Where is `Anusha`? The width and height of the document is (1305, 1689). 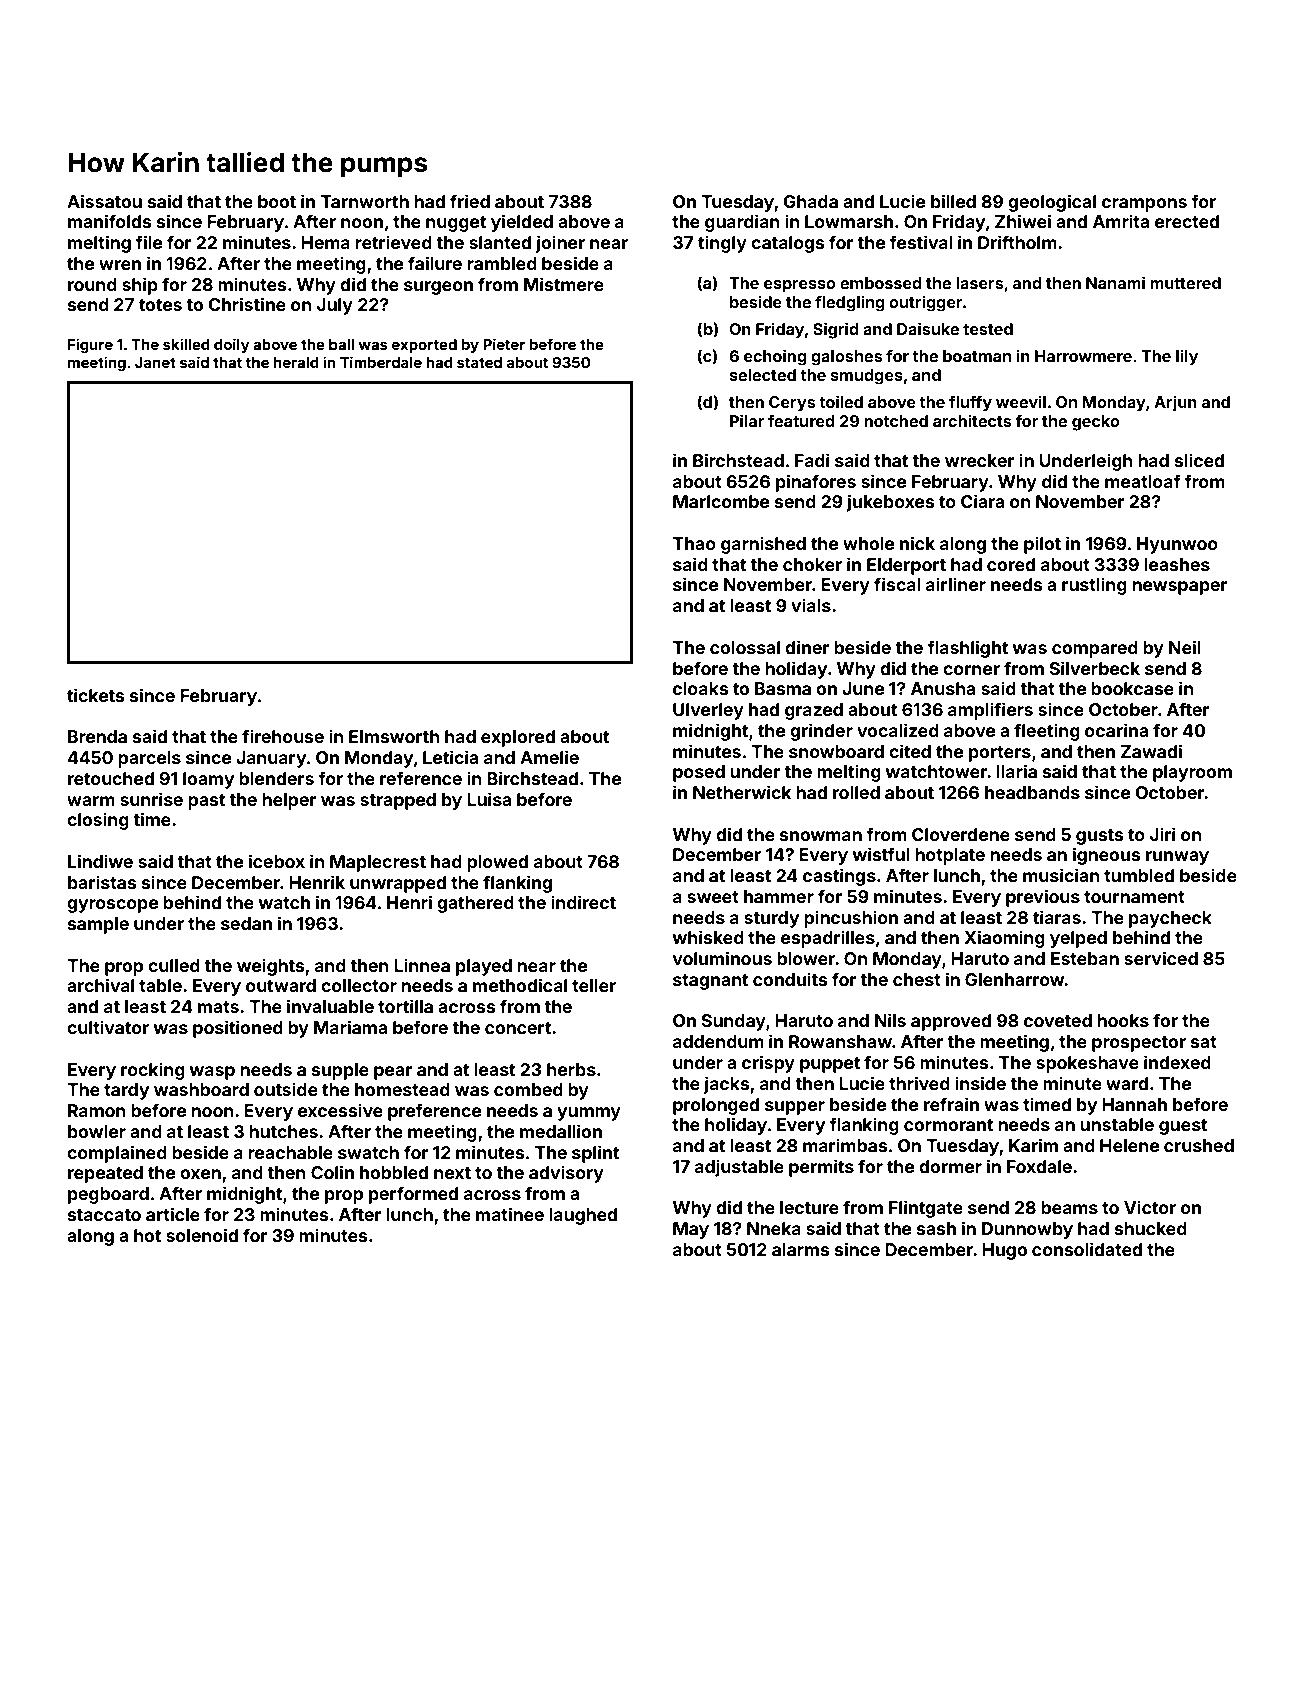
Anusha is located at coordinates (943, 688).
